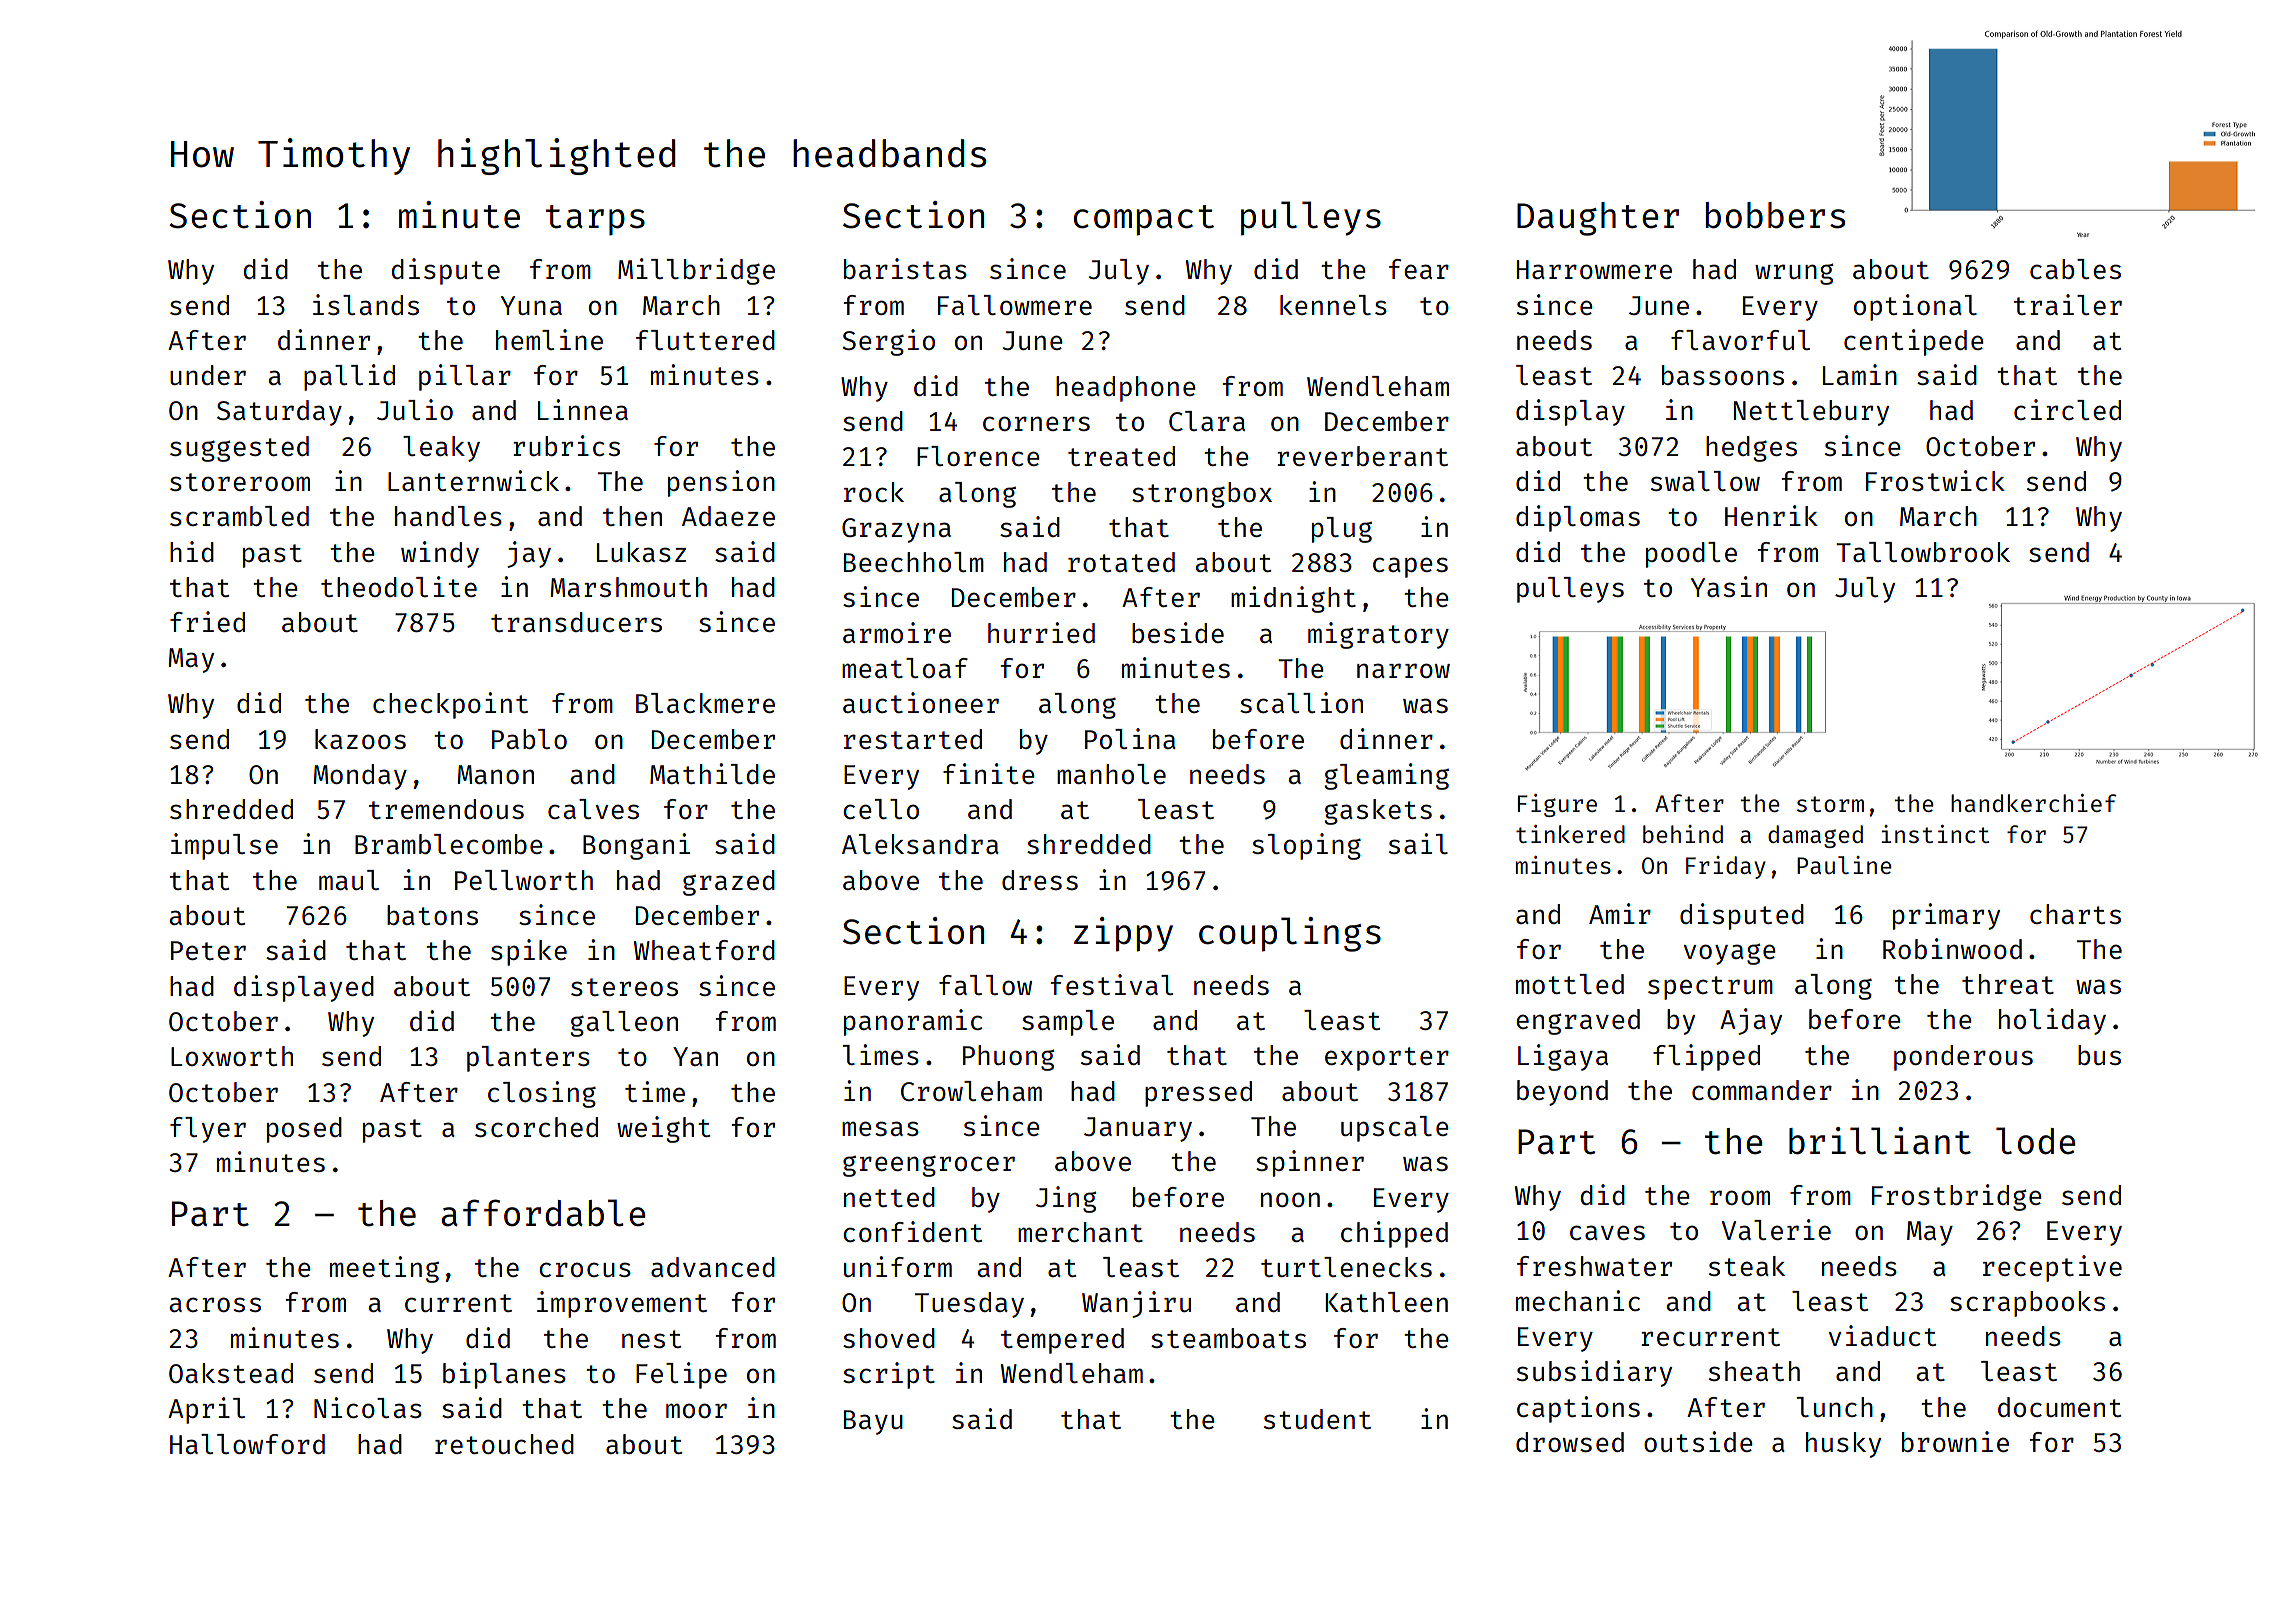 This screenshot has height=1620, width=2292. Describe the element at coordinates (366, 304) in the screenshot. I see `islands` at that location.
